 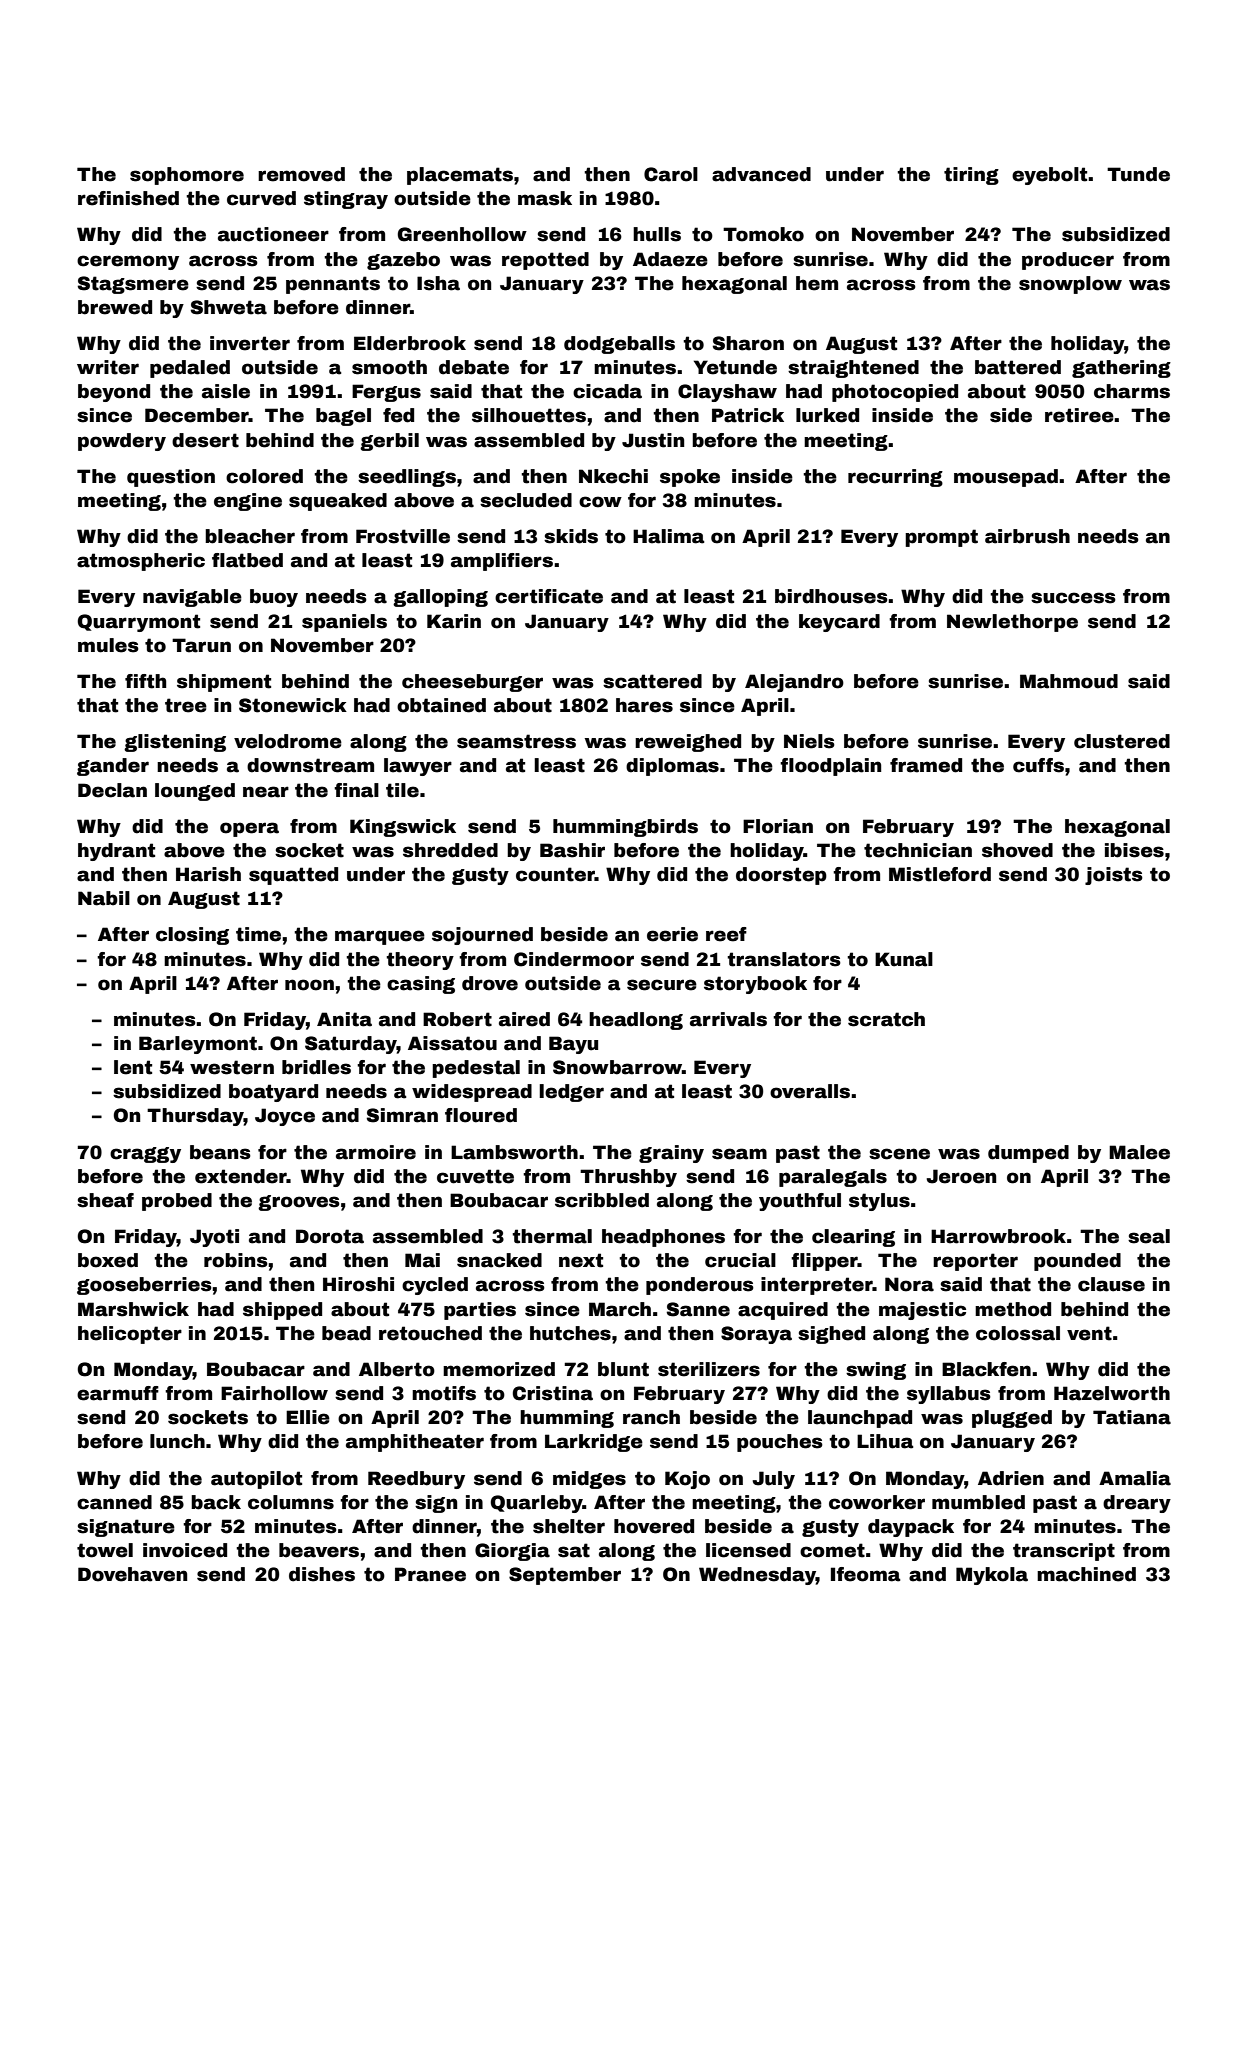 I want to click on secure, so click(x=662, y=985).
